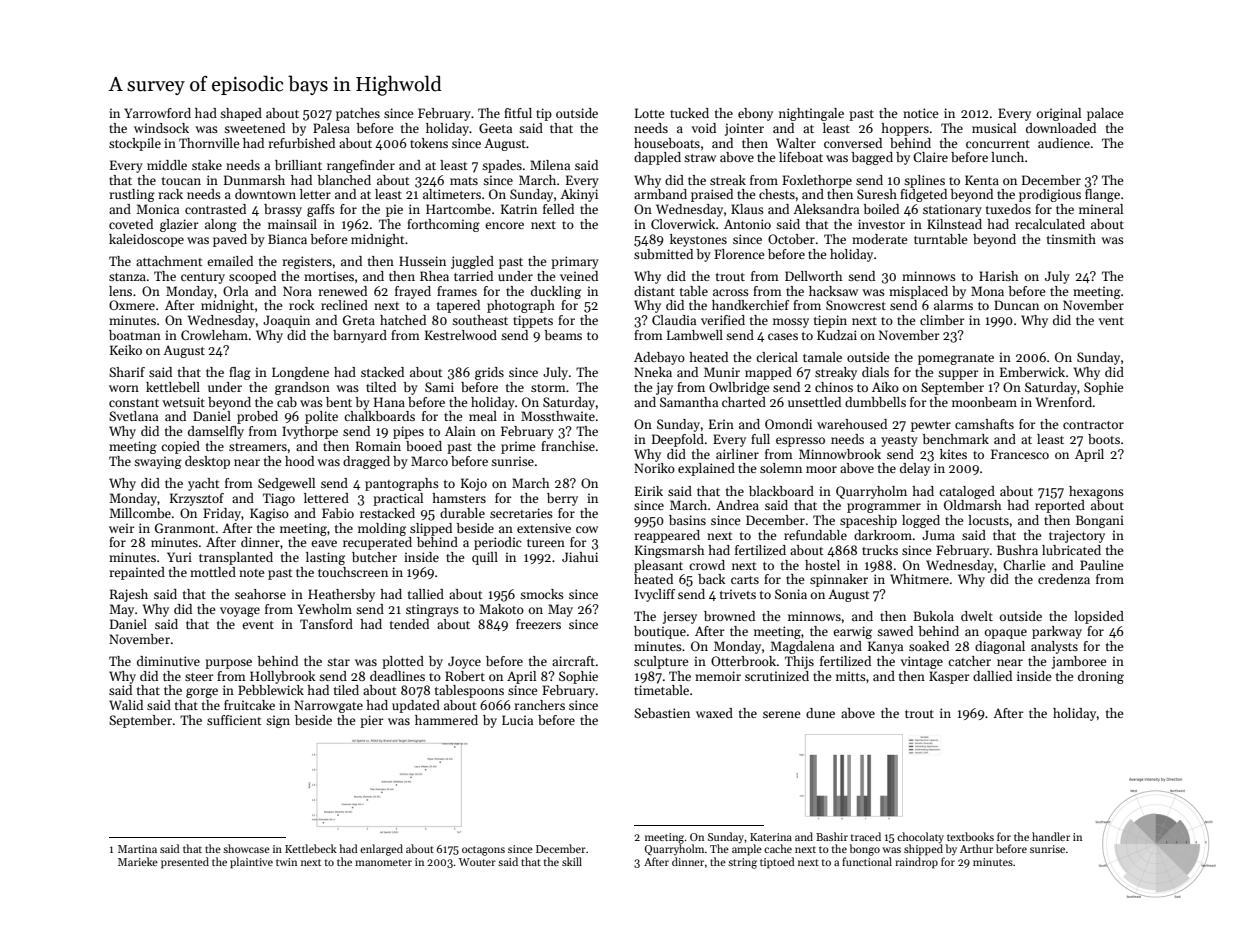  Describe the element at coordinates (1061, 128) in the screenshot. I see `downloaded` at that location.
